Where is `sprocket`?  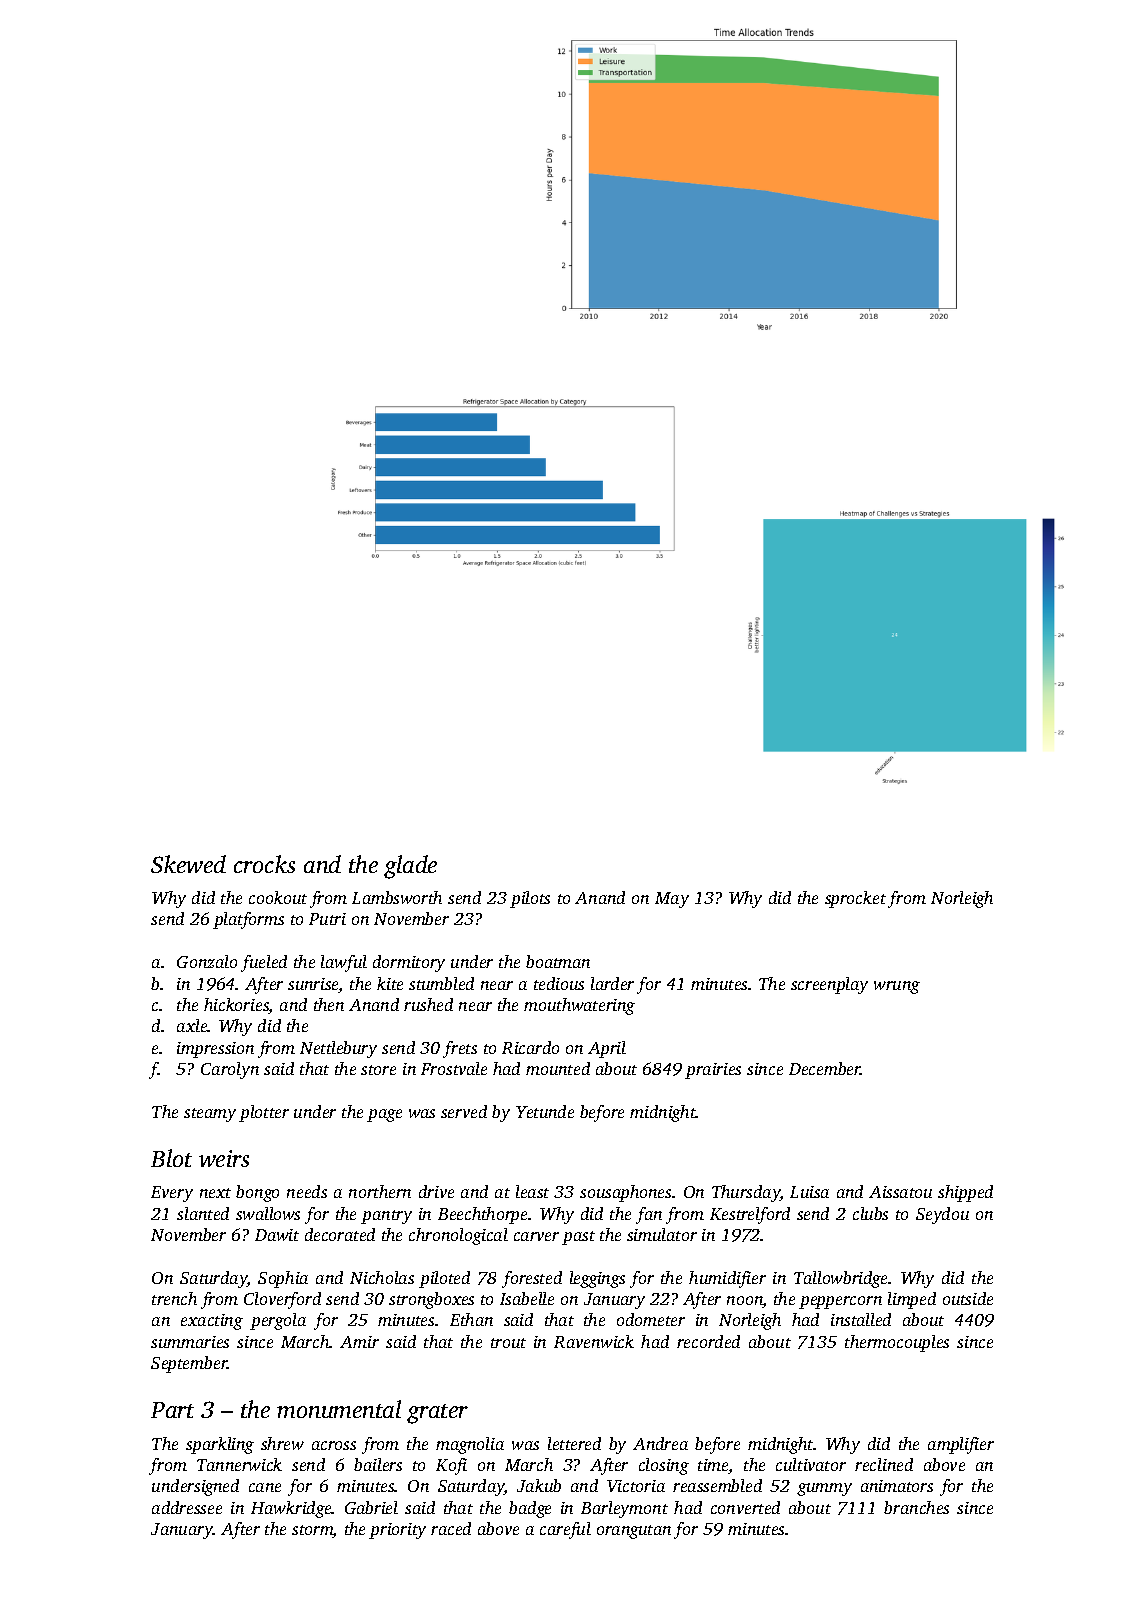
sprocket is located at coordinates (855, 899).
